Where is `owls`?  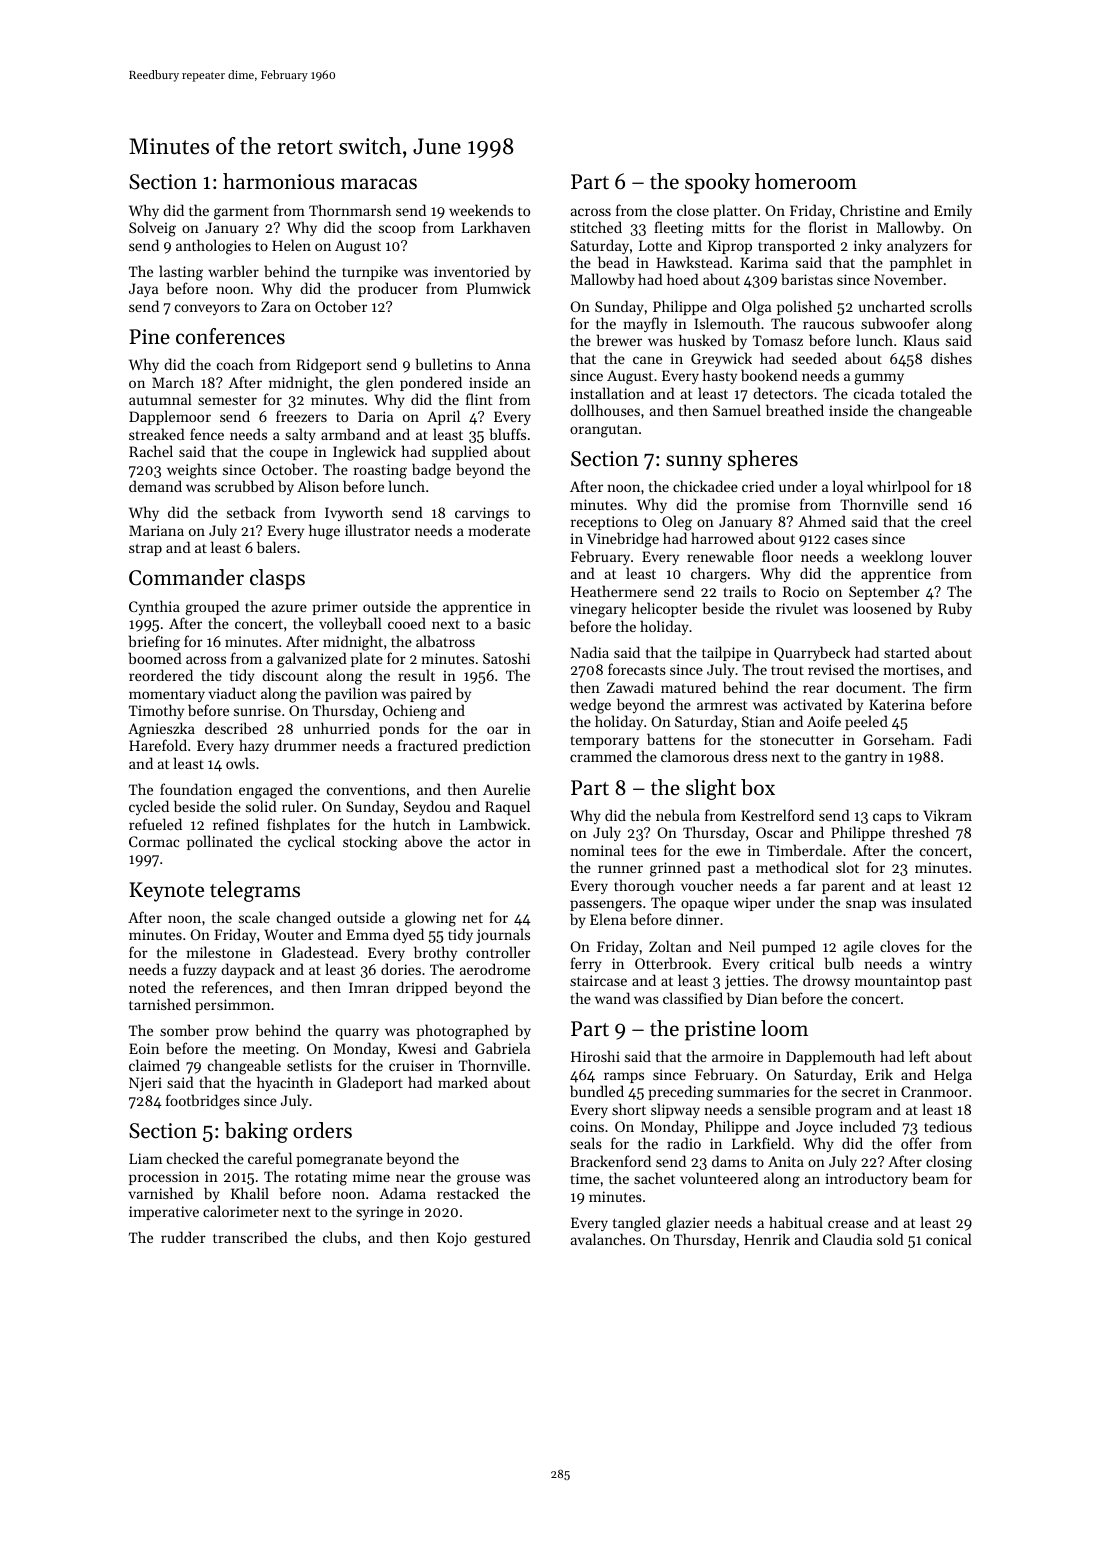
owls is located at coordinates (240, 763).
